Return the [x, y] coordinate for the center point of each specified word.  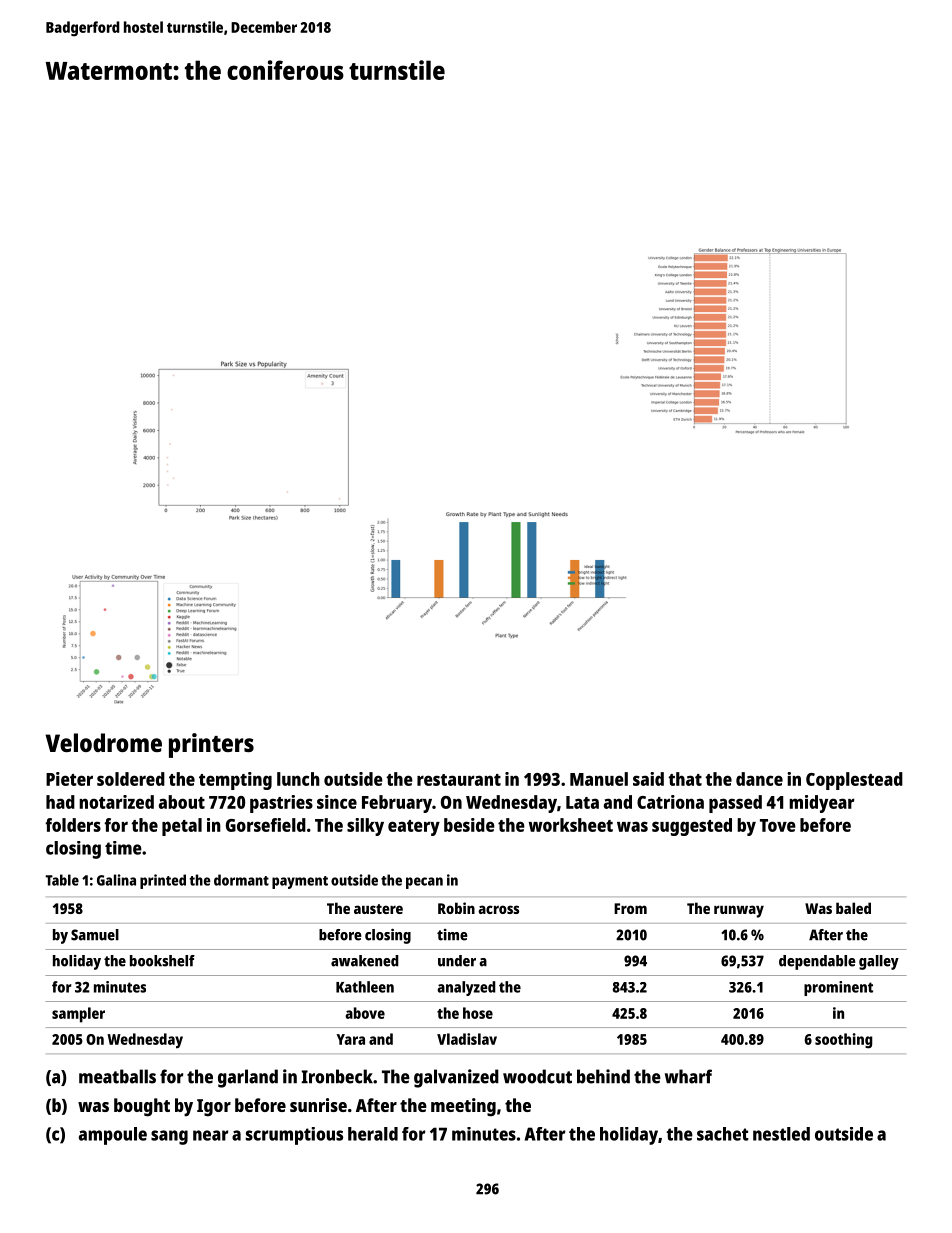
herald [373, 1134]
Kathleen [365, 987]
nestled [781, 1134]
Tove [778, 825]
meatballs [117, 1076]
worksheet [571, 825]
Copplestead [854, 781]
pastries [281, 804]
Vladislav [467, 1039]
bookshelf [162, 961]
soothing [844, 1041]
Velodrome [103, 742]
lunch [298, 779]
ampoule [113, 1136]
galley [879, 962]
